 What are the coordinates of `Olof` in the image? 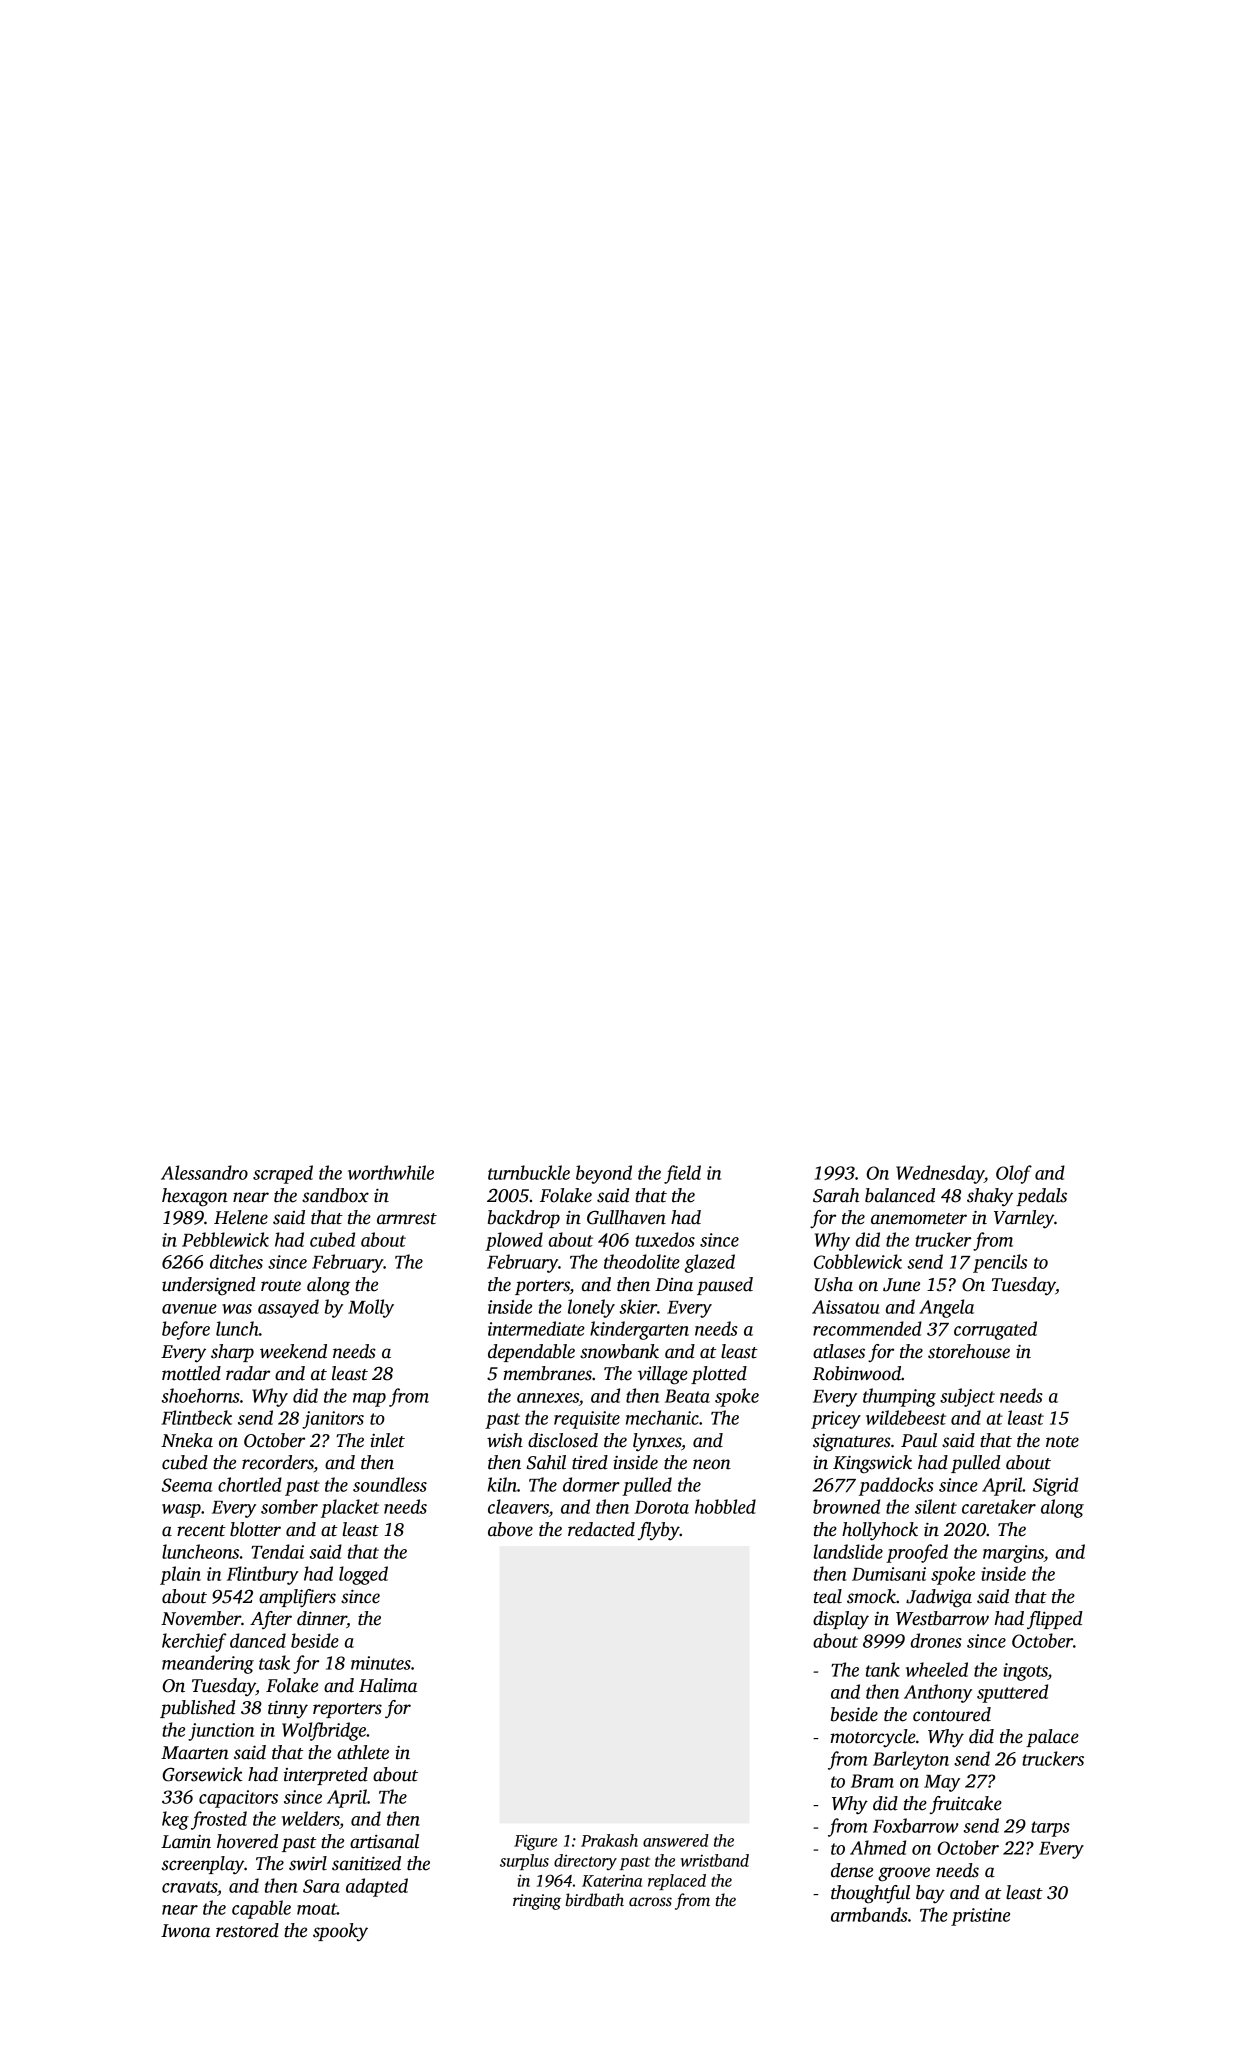 It's located at (1014, 1174).
